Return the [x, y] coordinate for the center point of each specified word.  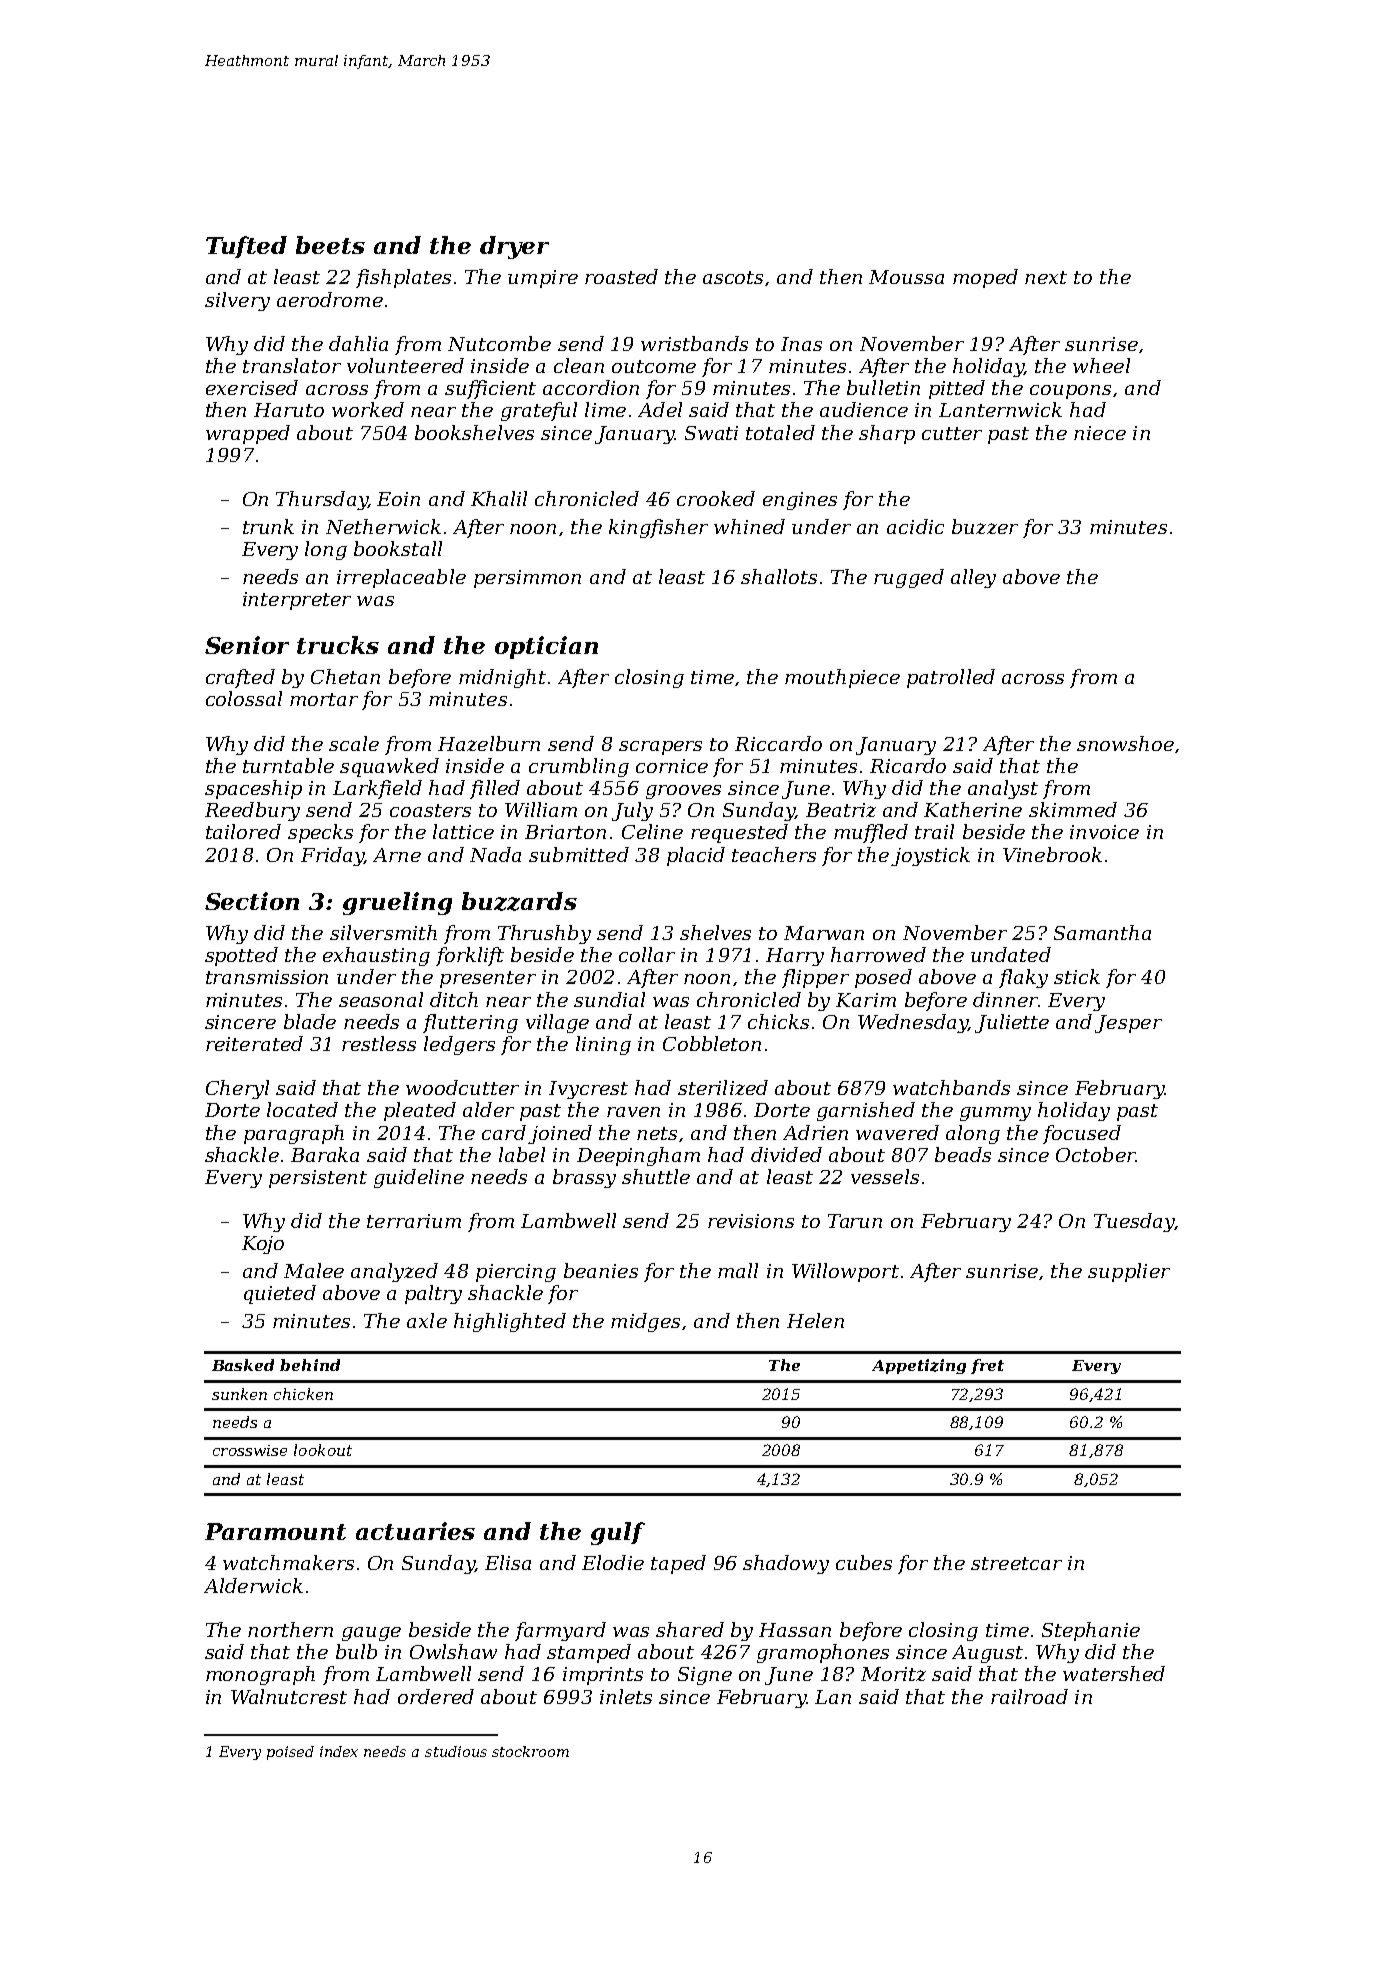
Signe [705, 1676]
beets [330, 245]
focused [1082, 1134]
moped [985, 278]
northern [290, 1629]
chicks [778, 1021]
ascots [733, 277]
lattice [463, 831]
